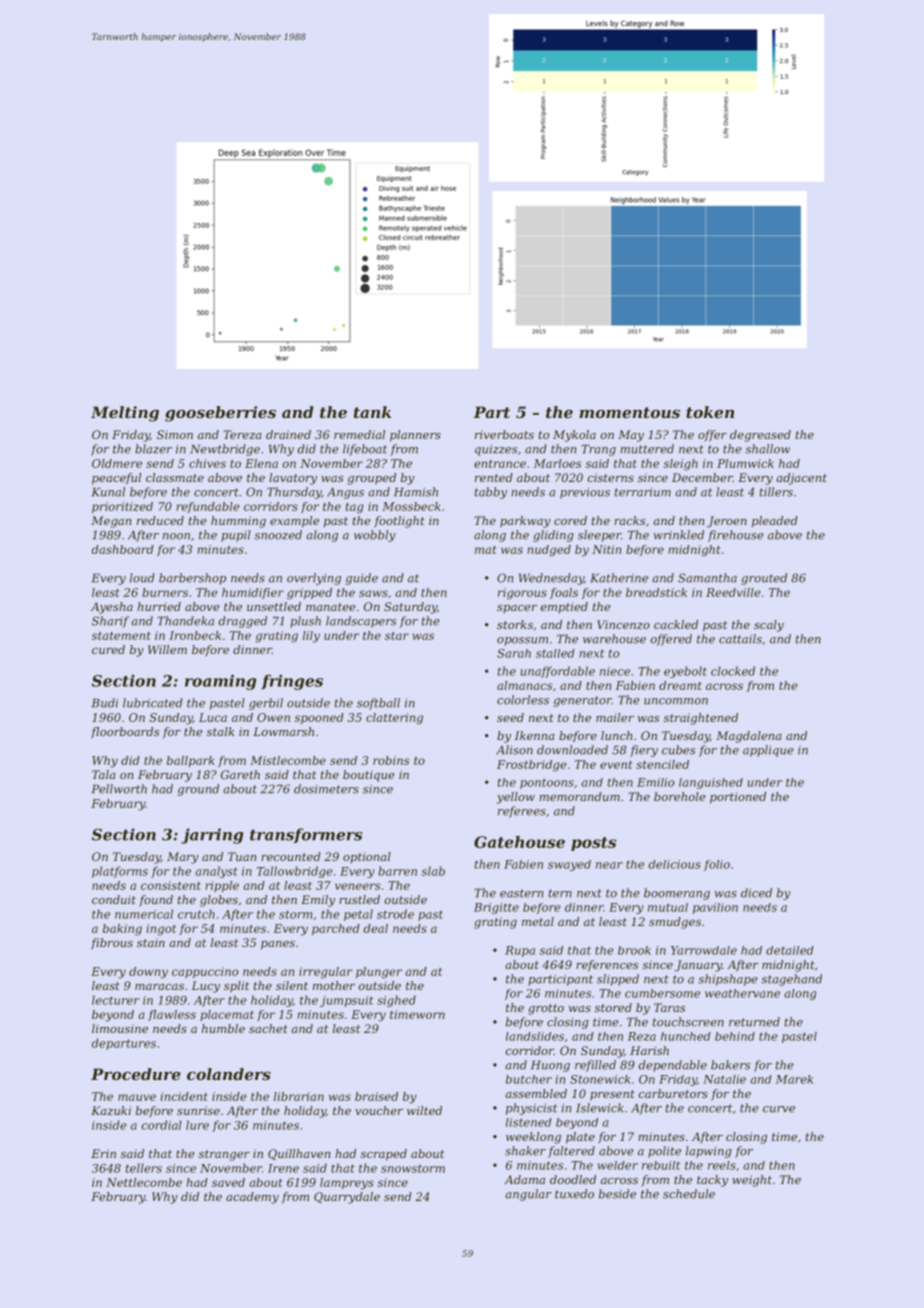  Describe the element at coordinates (738, 798) in the image. I see `portioned` at that location.
